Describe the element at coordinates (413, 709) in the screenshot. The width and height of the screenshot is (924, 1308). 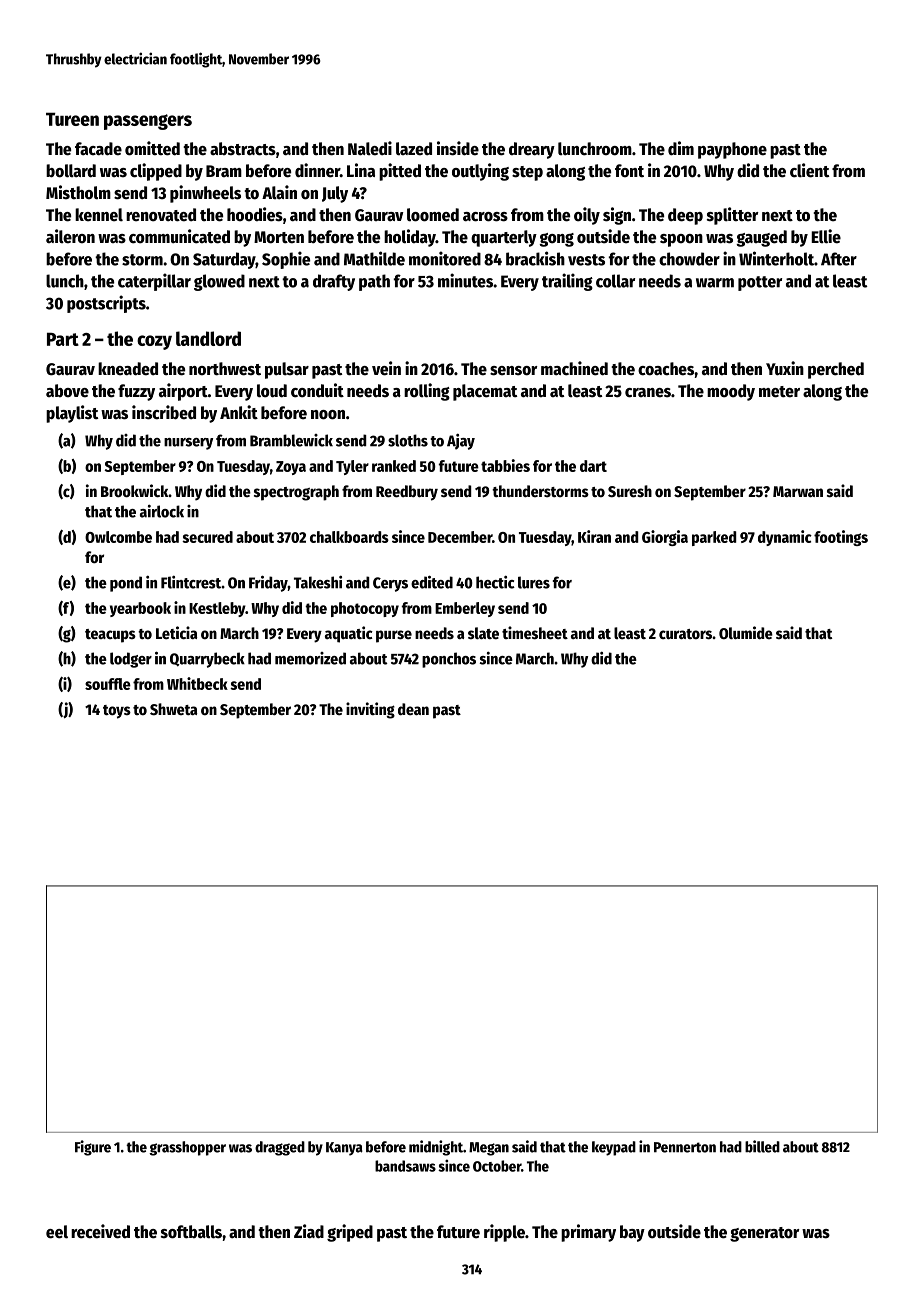
I see `dean` at that location.
